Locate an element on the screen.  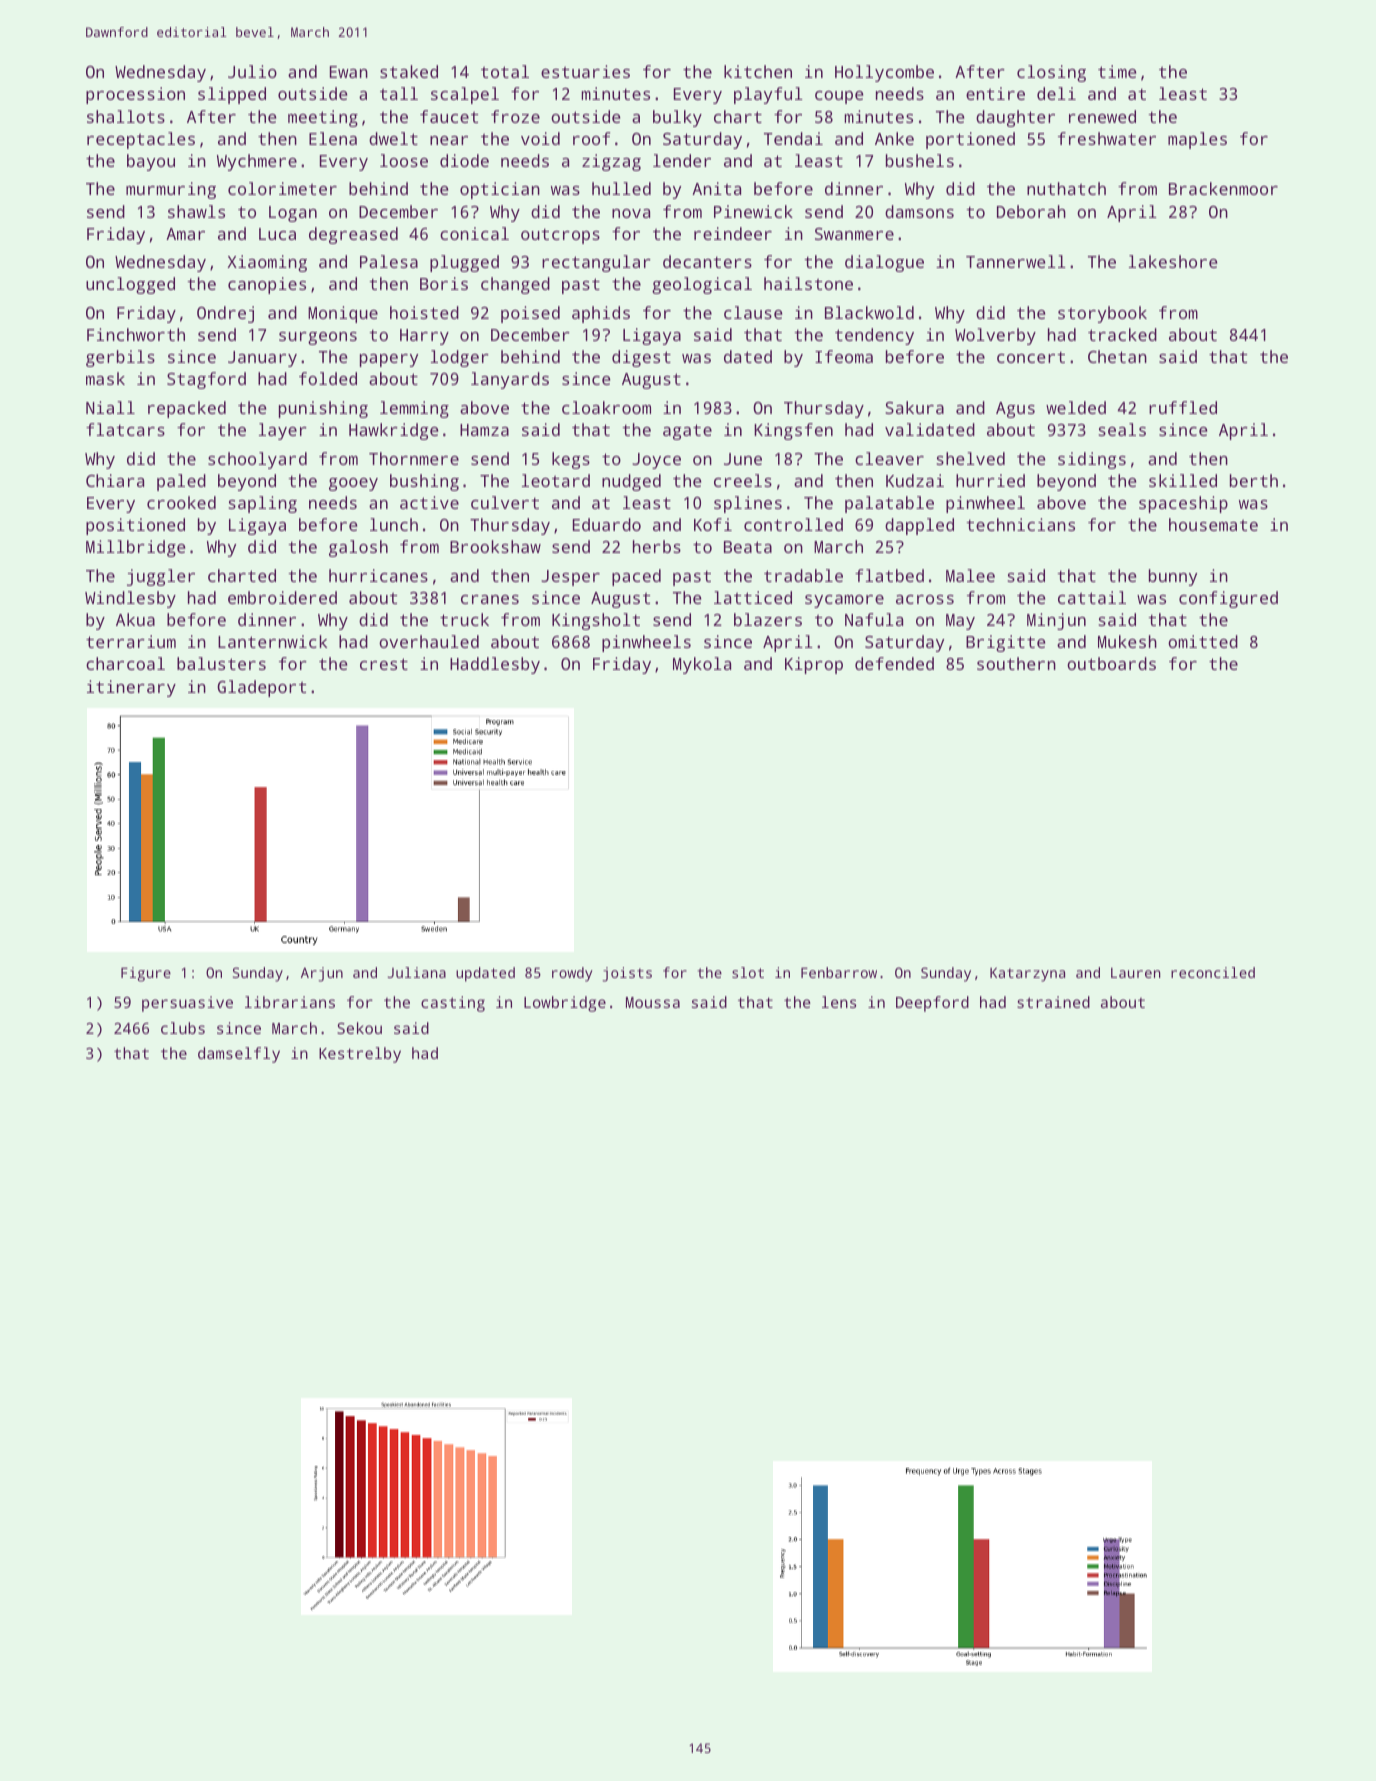
kitchen is located at coordinates (758, 71).
